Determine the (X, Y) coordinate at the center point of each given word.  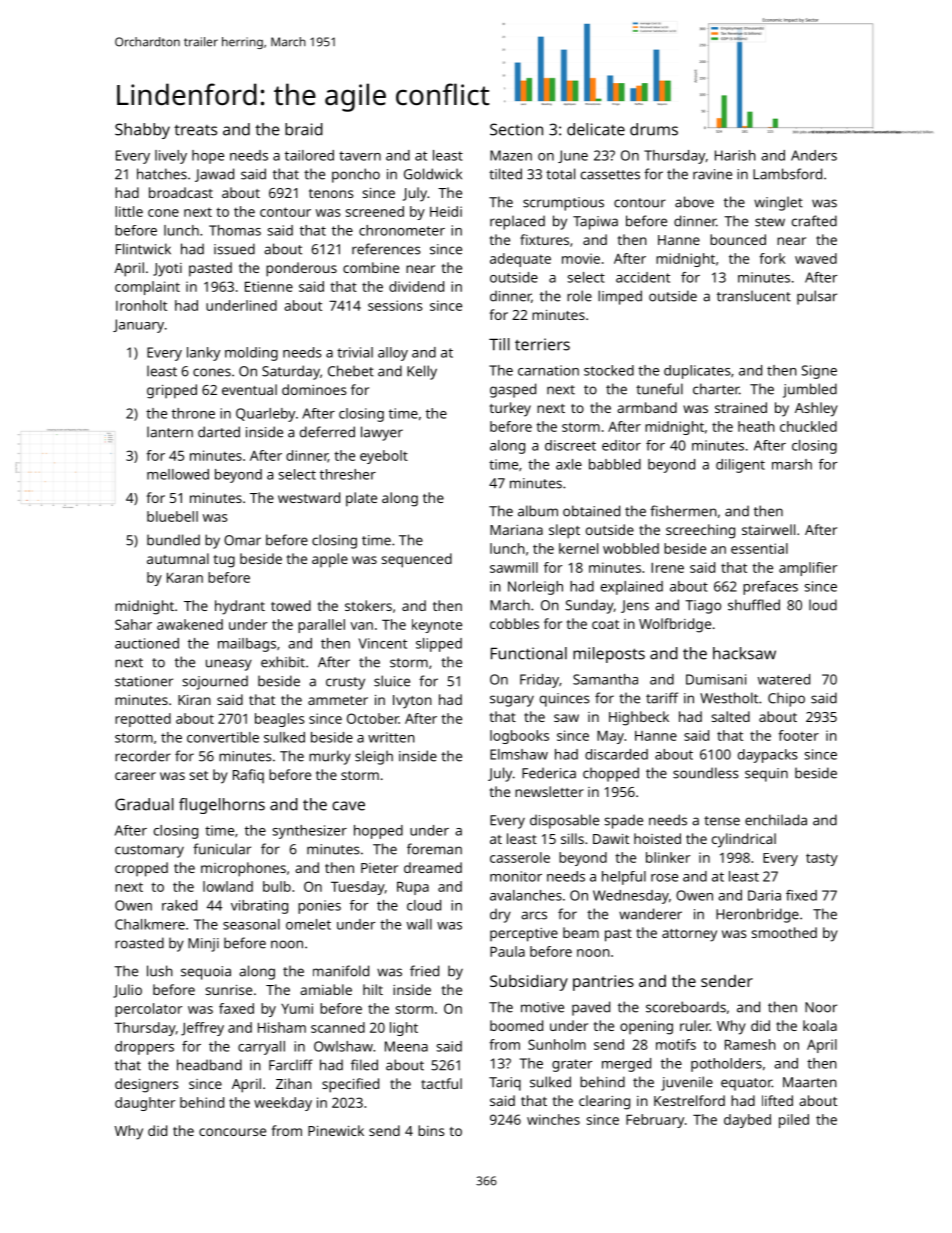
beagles (280, 720)
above (694, 202)
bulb (277, 886)
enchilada (776, 820)
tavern (360, 156)
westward (309, 497)
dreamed (433, 867)
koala (820, 1025)
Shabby (142, 131)
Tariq (505, 1084)
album (538, 511)
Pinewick (336, 1130)
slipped (439, 645)
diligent (740, 466)
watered (784, 679)
